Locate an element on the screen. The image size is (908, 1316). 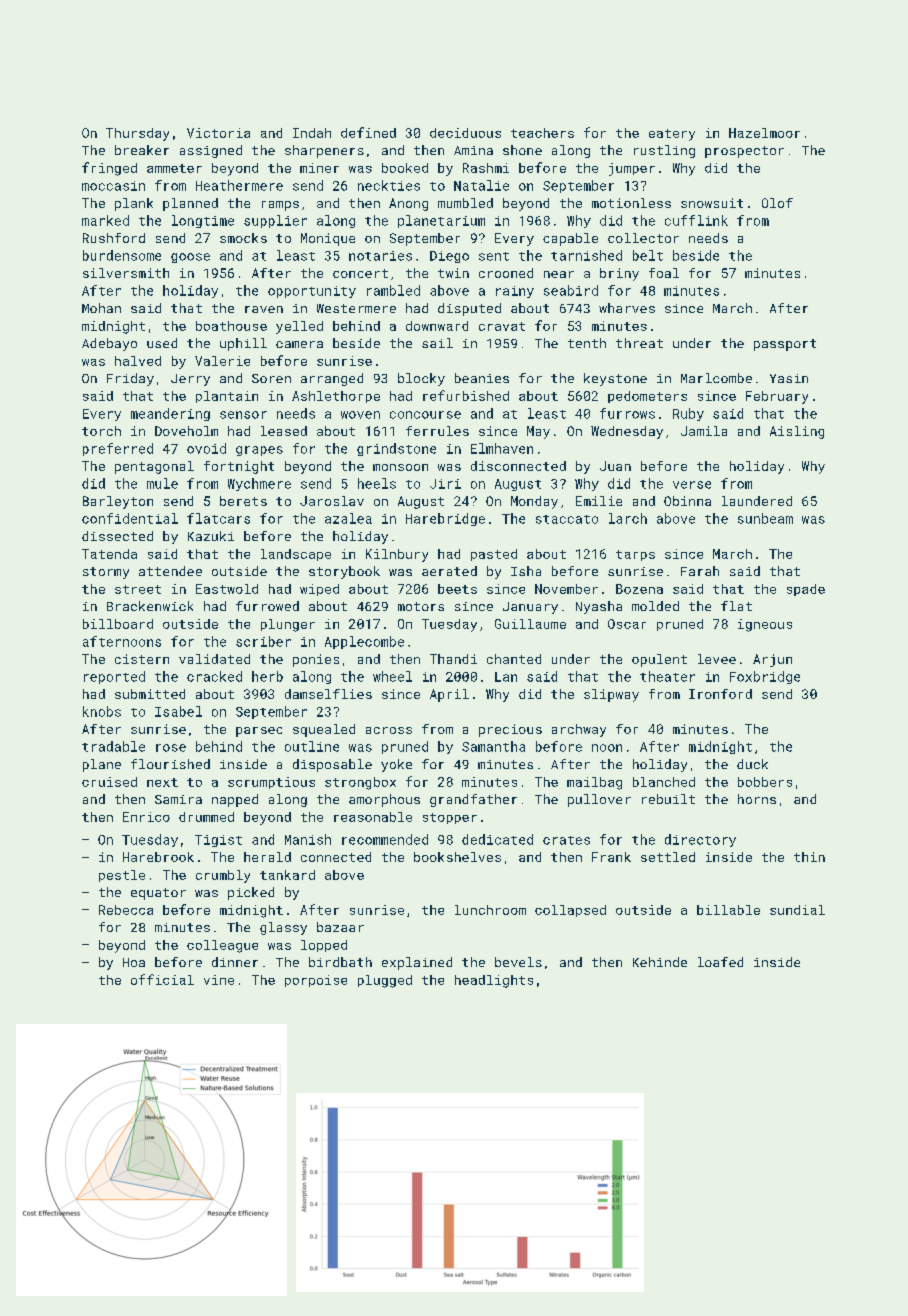
amorphous is located at coordinates (384, 800).
